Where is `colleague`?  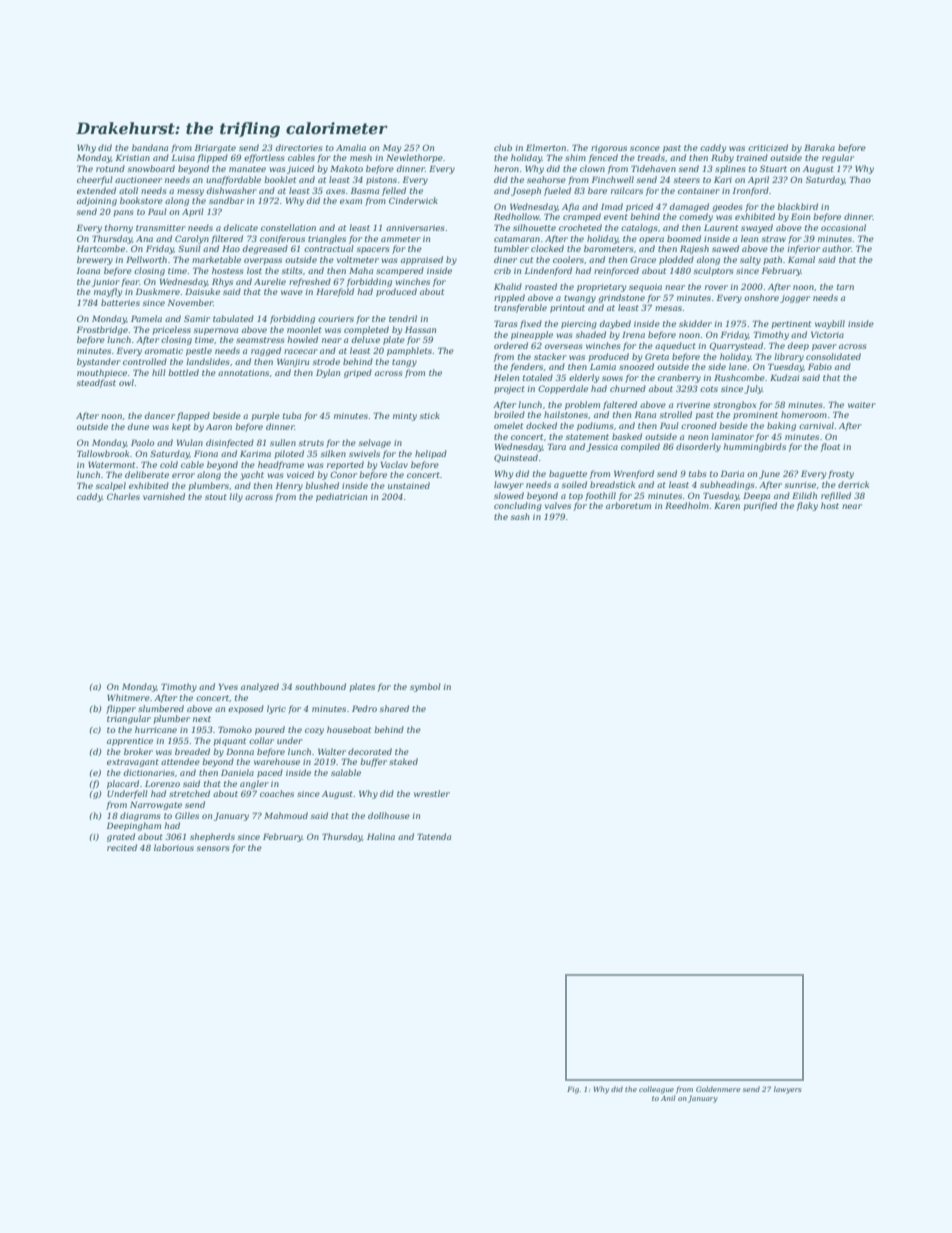 colleague is located at coordinates (656, 1090).
